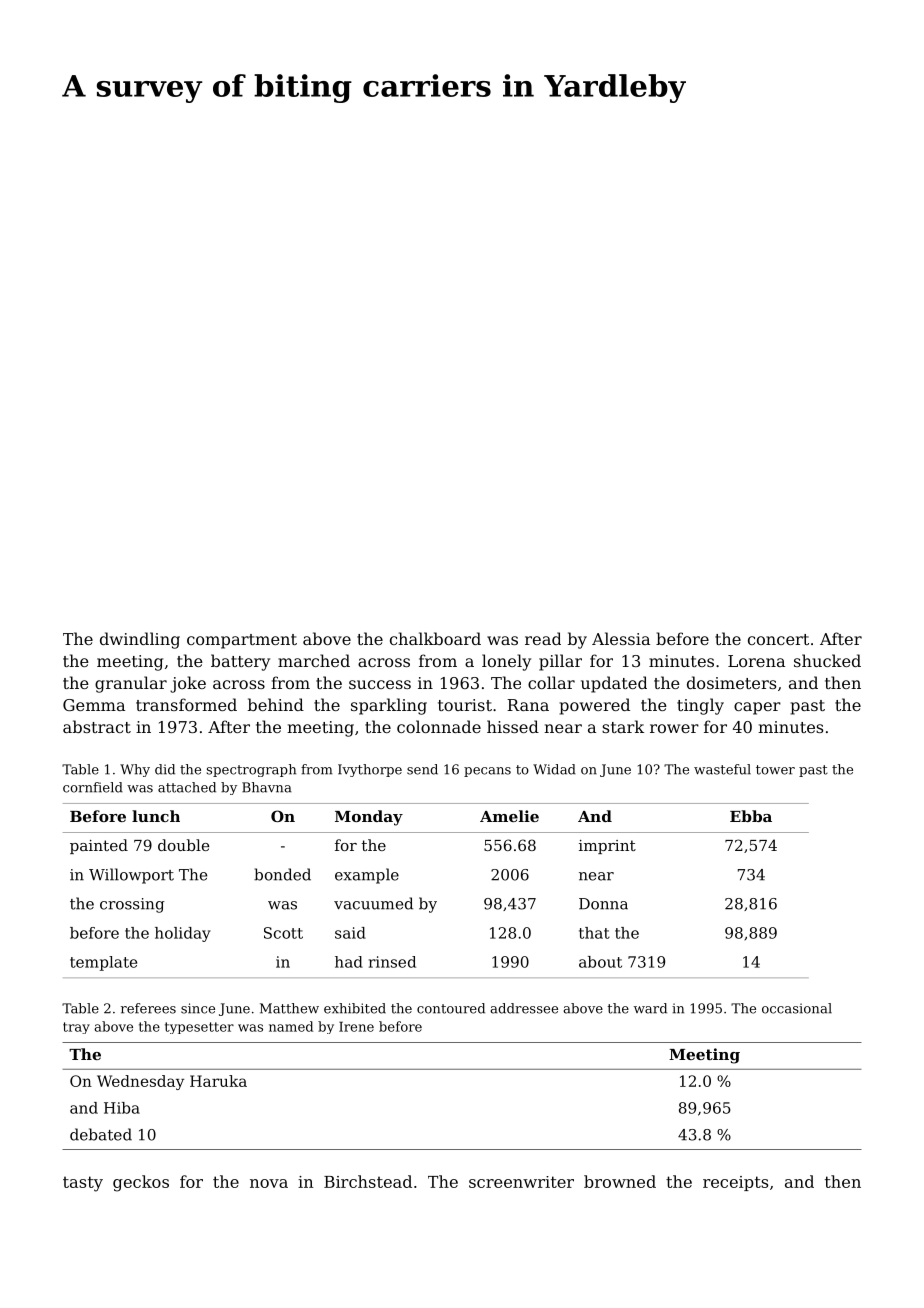 The width and height of the page is (924, 1308). Describe the element at coordinates (521, 1182) in the page. I see `screenwriter` at that location.
